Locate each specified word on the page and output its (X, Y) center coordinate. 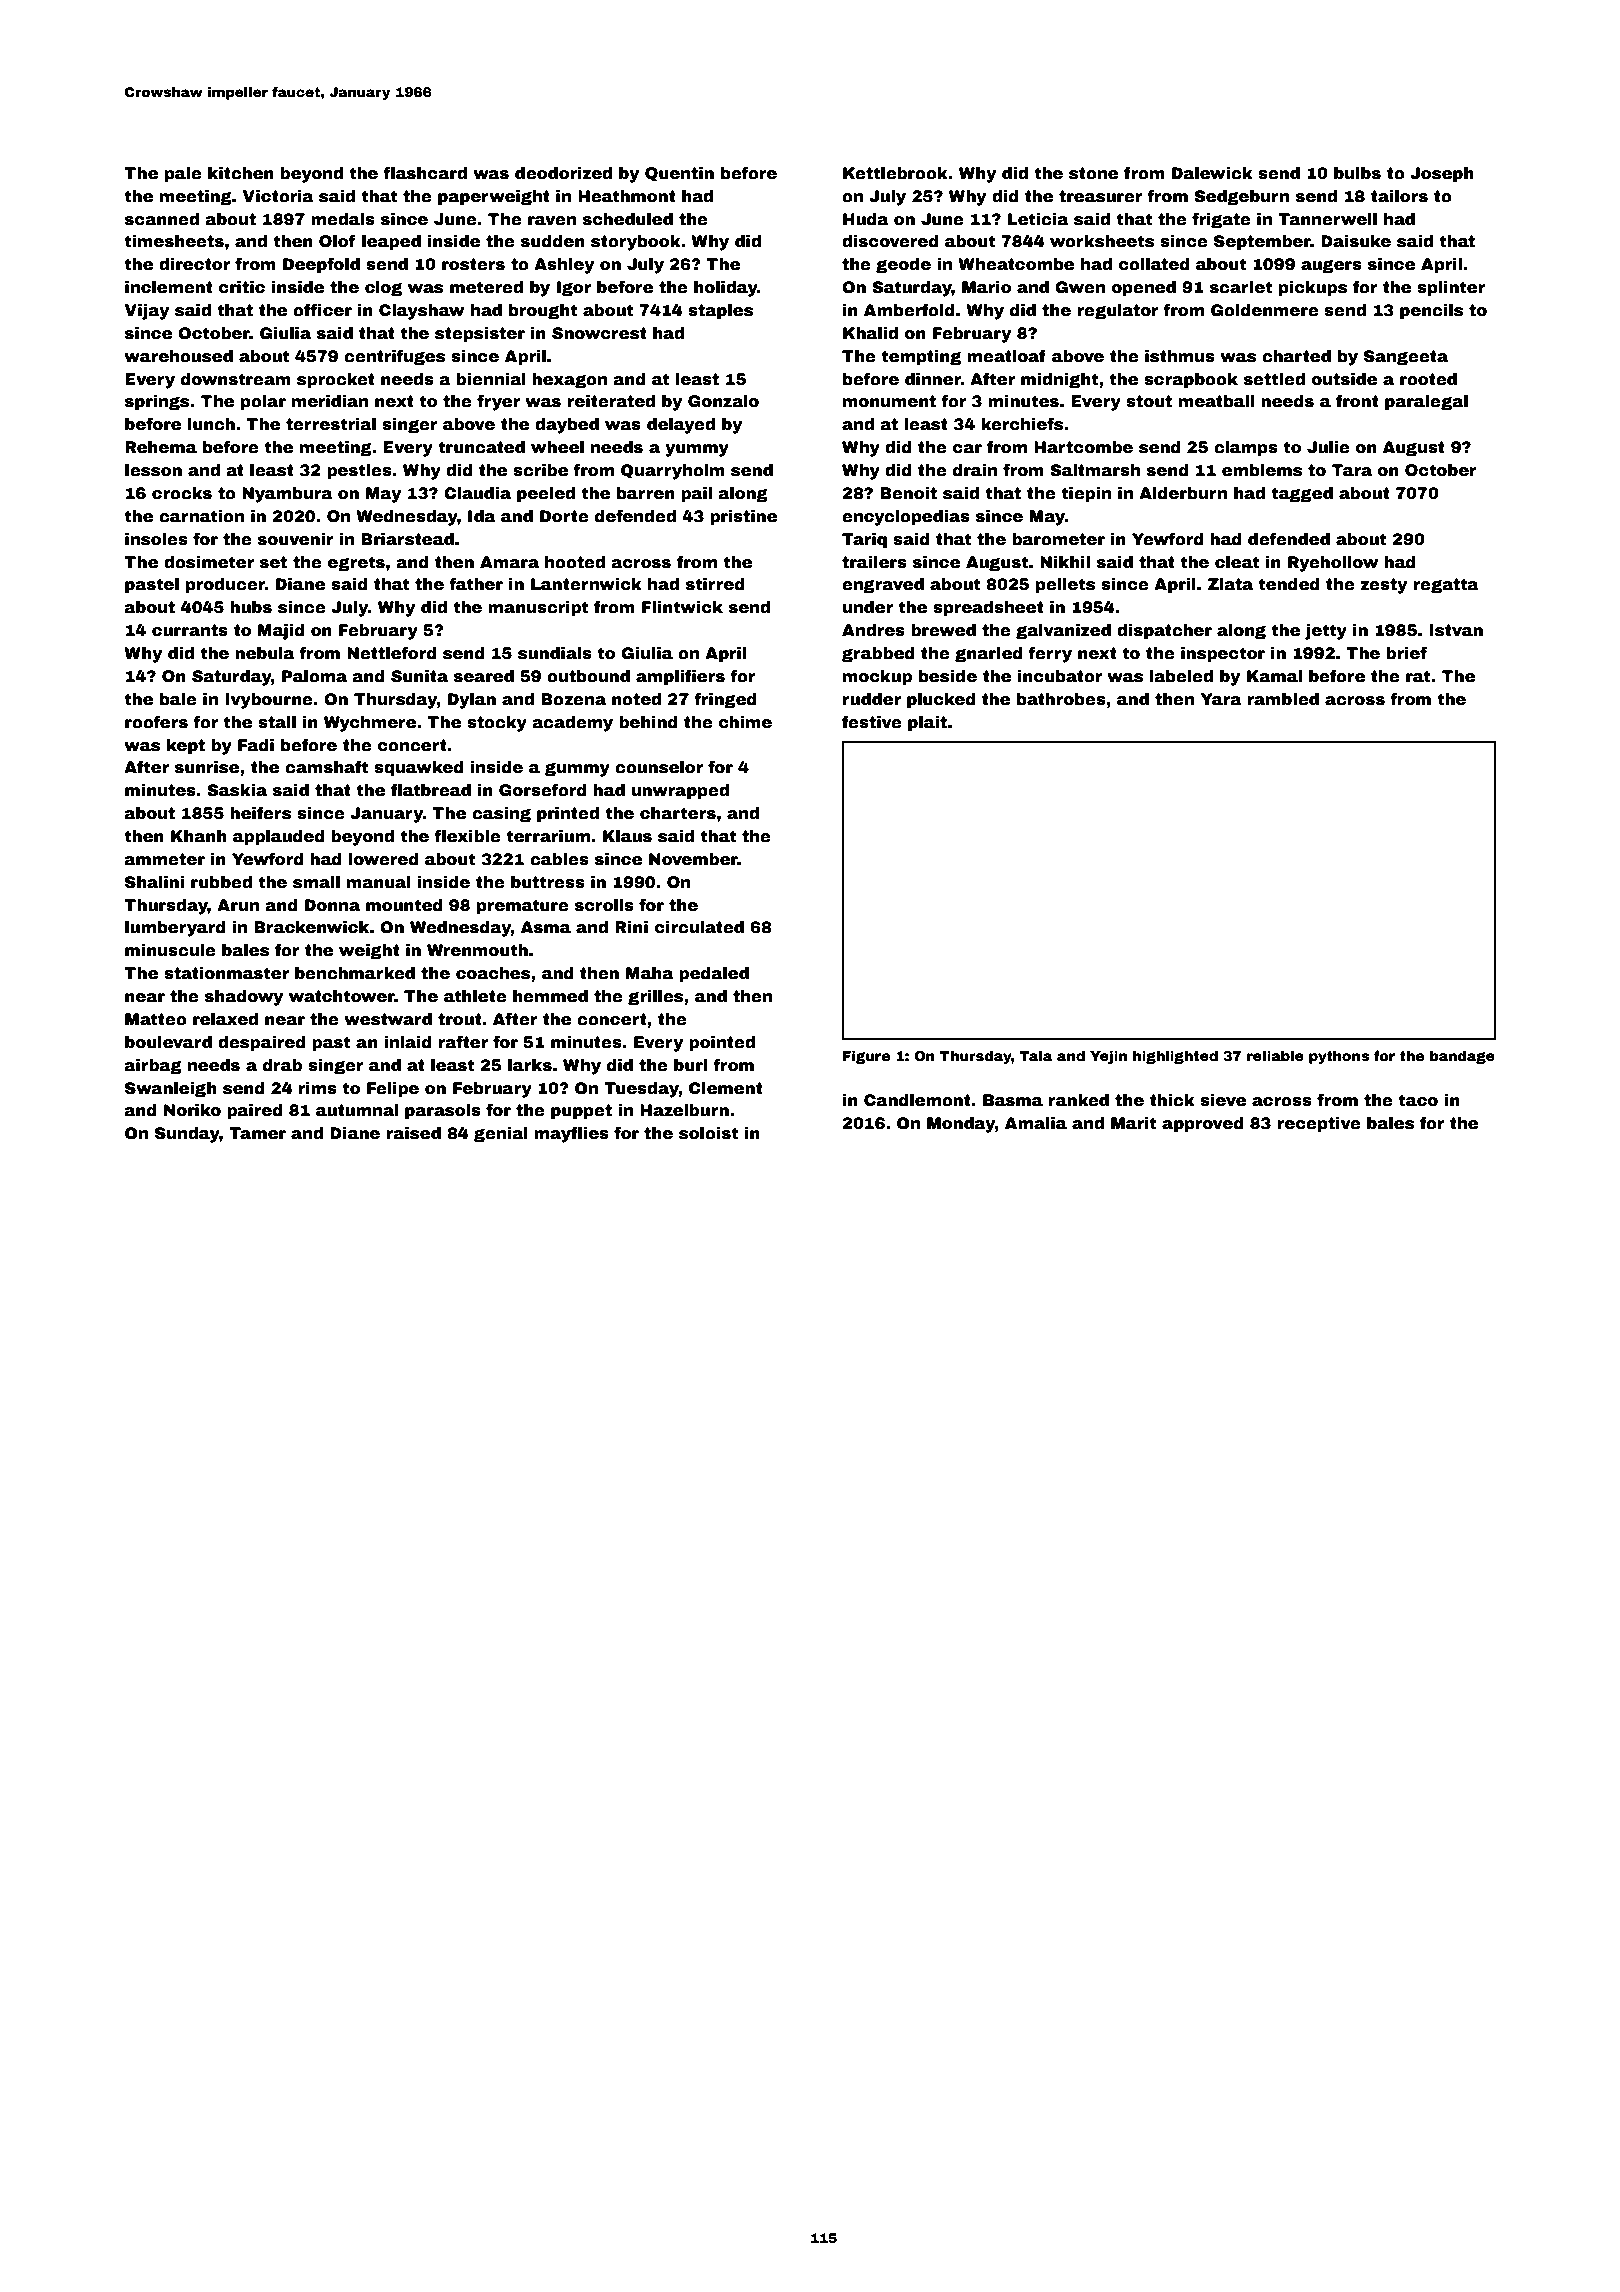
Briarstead (407, 539)
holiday (726, 289)
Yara (1221, 699)
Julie (1328, 447)
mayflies (571, 1134)
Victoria (278, 196)
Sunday (187, 1135)
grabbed (878, 655)
